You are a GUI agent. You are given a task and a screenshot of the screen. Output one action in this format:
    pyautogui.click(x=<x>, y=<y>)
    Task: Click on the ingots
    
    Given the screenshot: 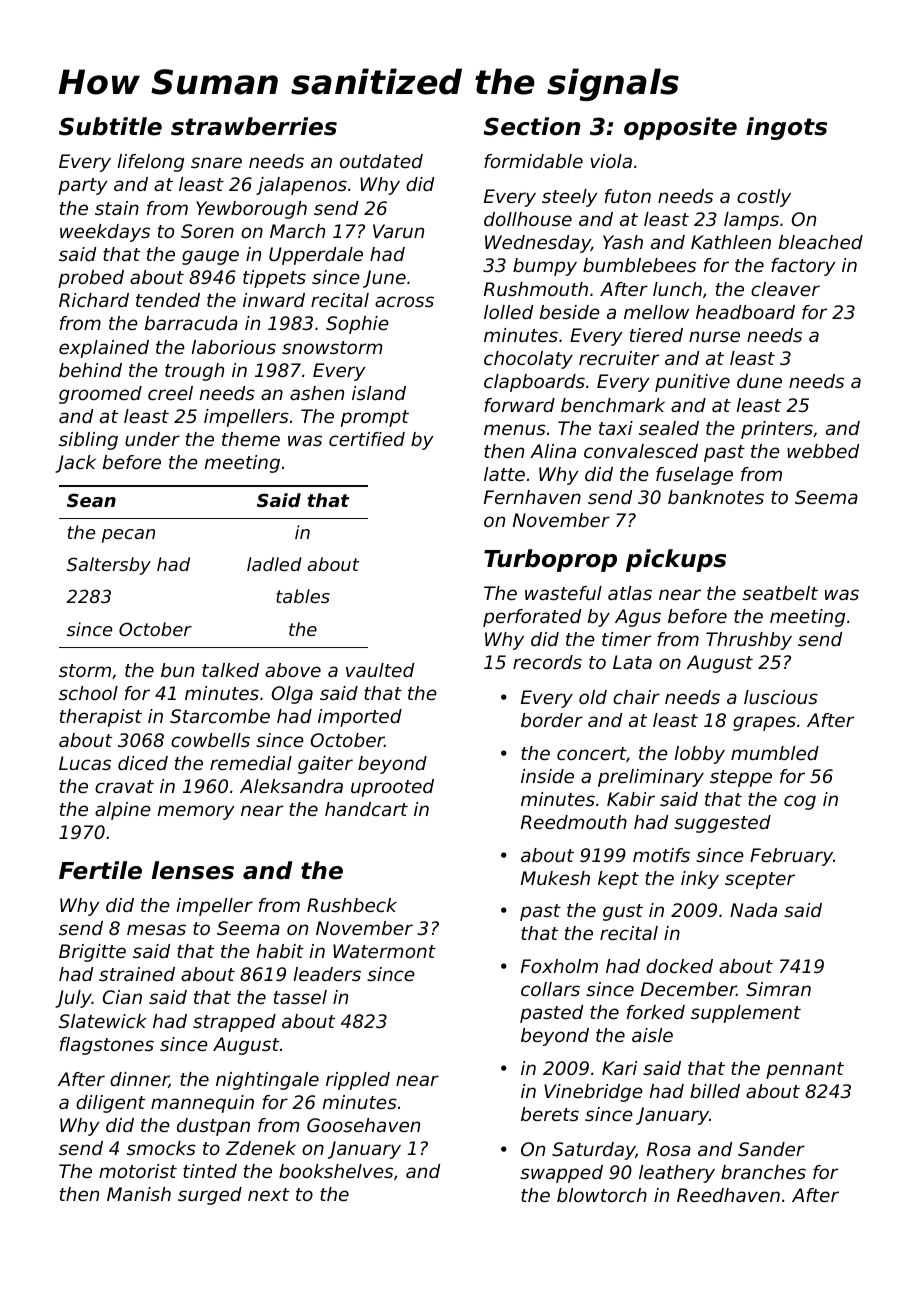 What is the action you would take?
    pyautogui.click(x=786, y=128)
